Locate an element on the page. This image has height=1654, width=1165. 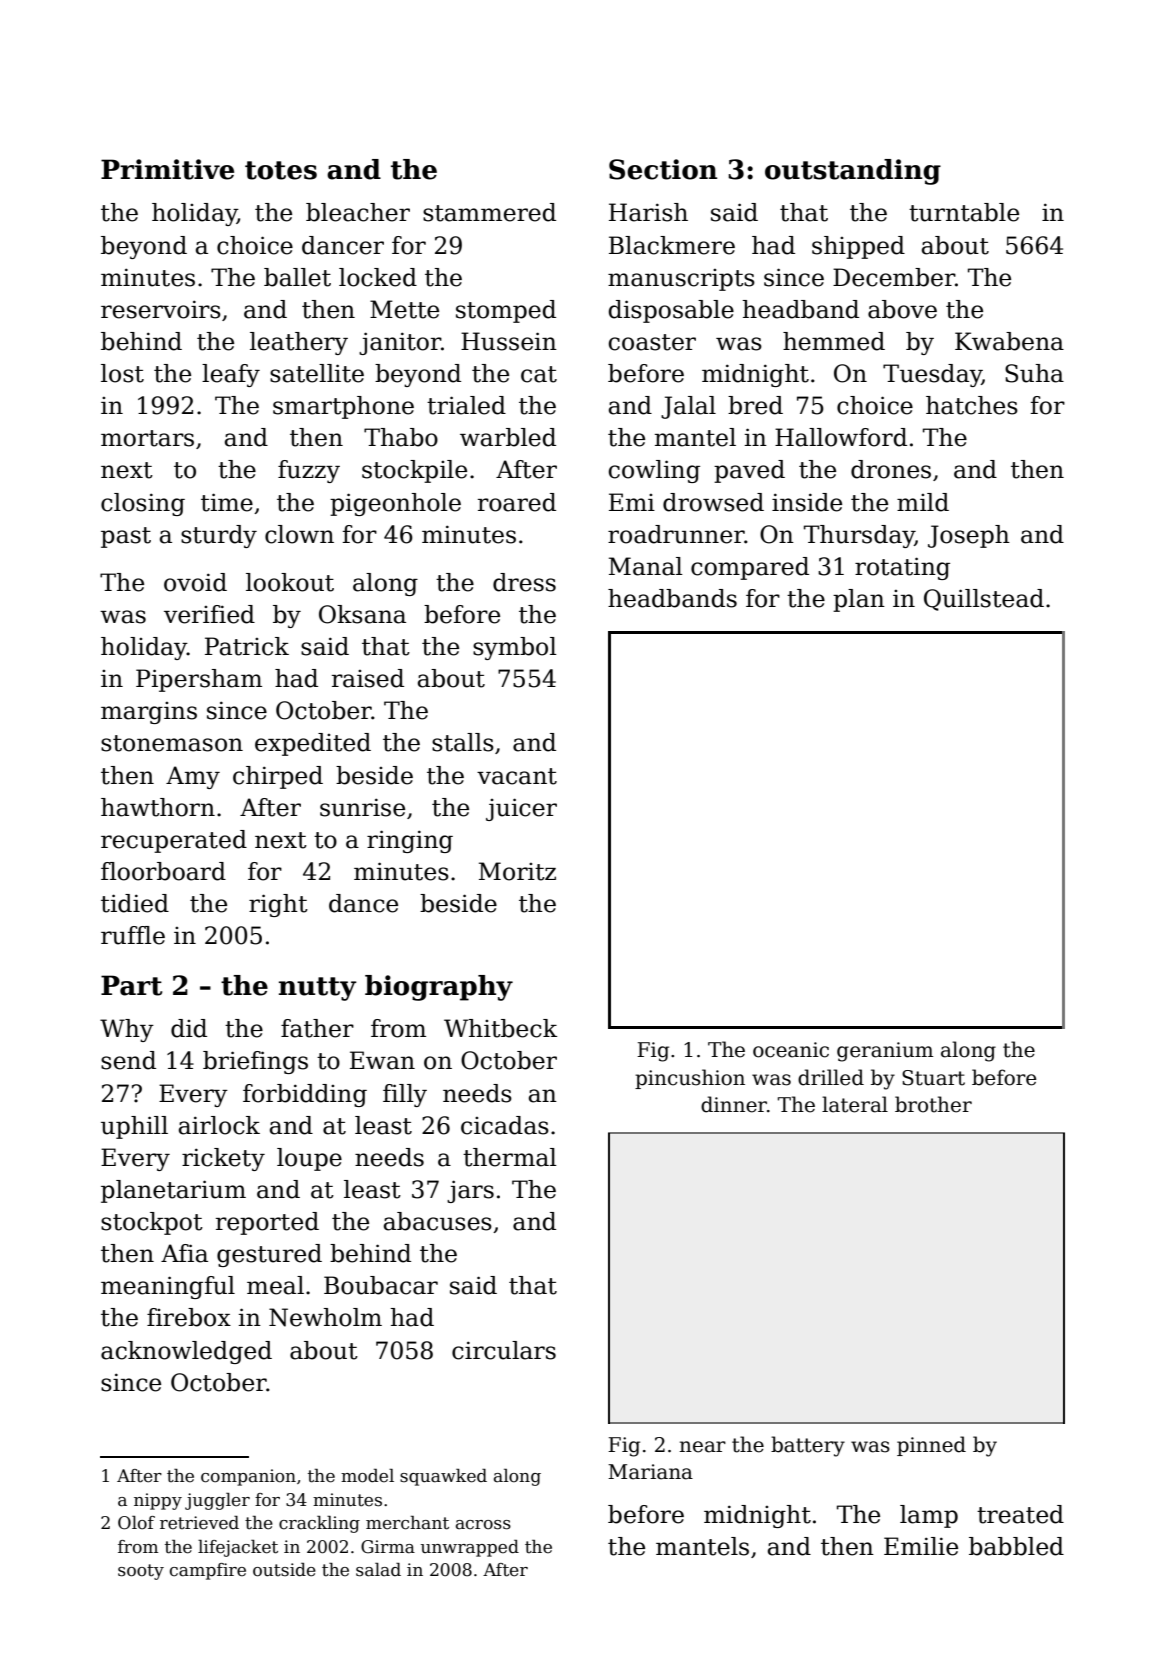
Moritz is located at coordinates (517, 871).
